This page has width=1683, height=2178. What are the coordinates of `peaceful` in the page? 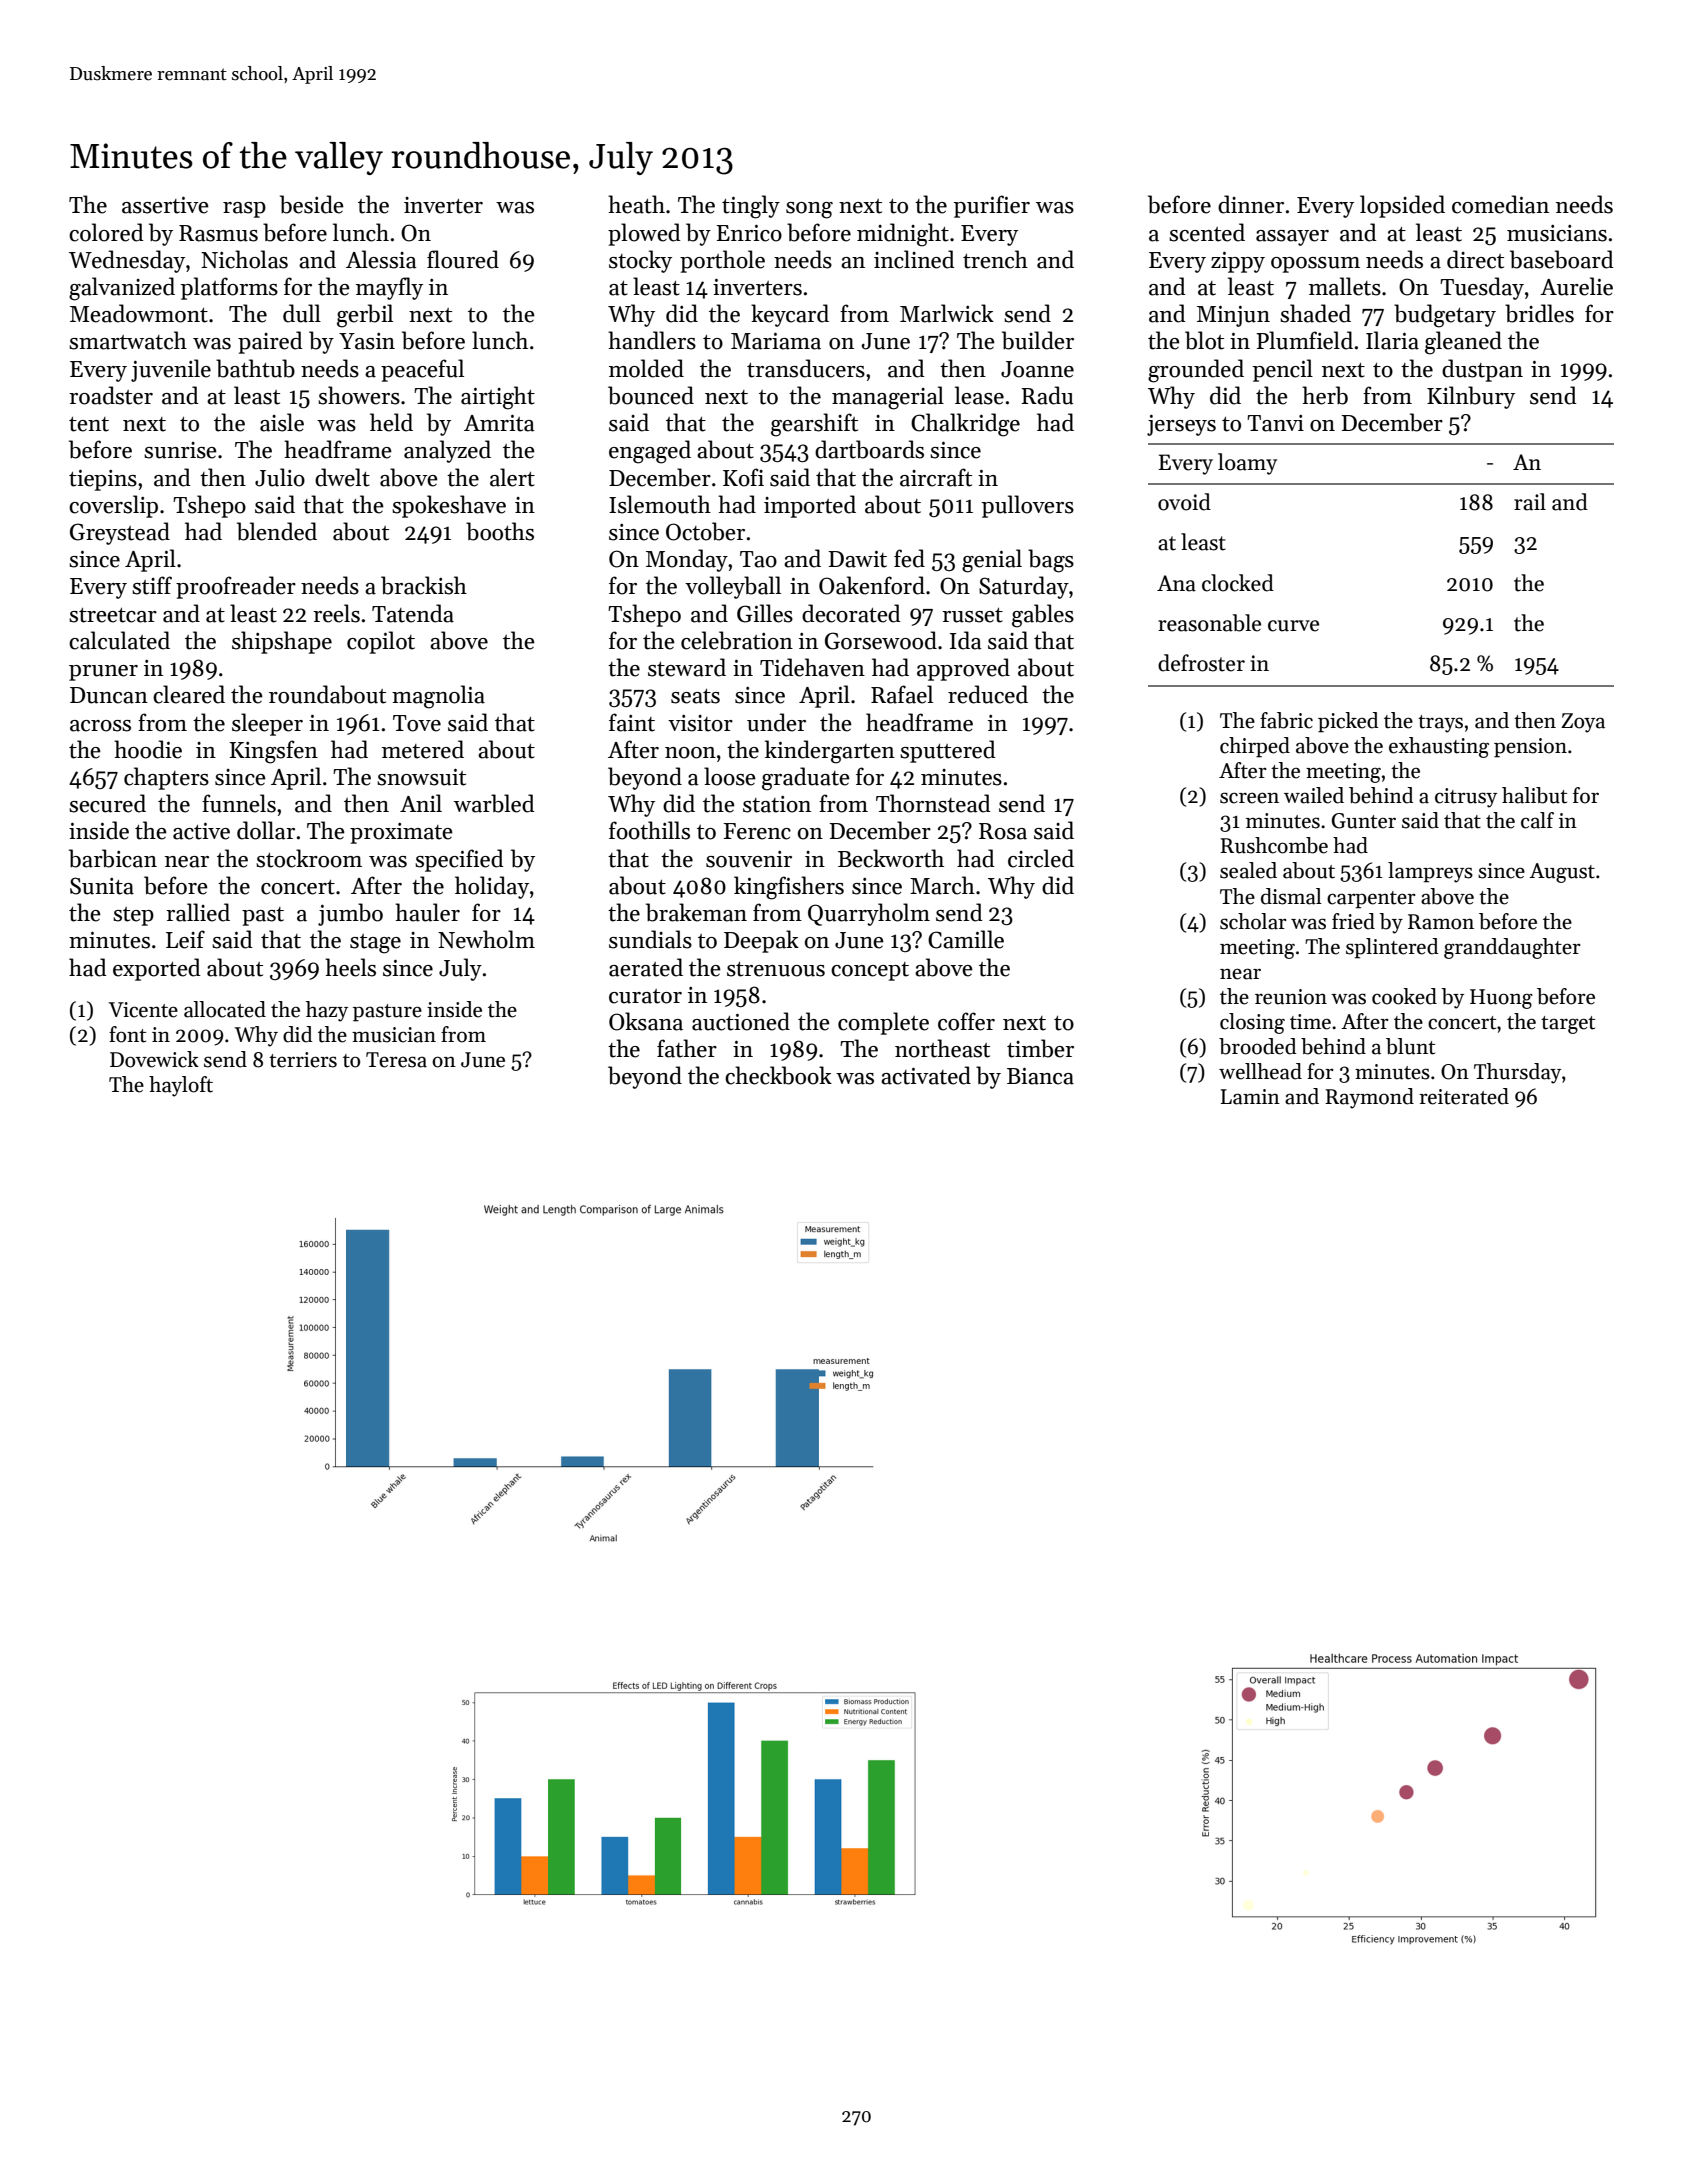 It's located at (422, 370).
